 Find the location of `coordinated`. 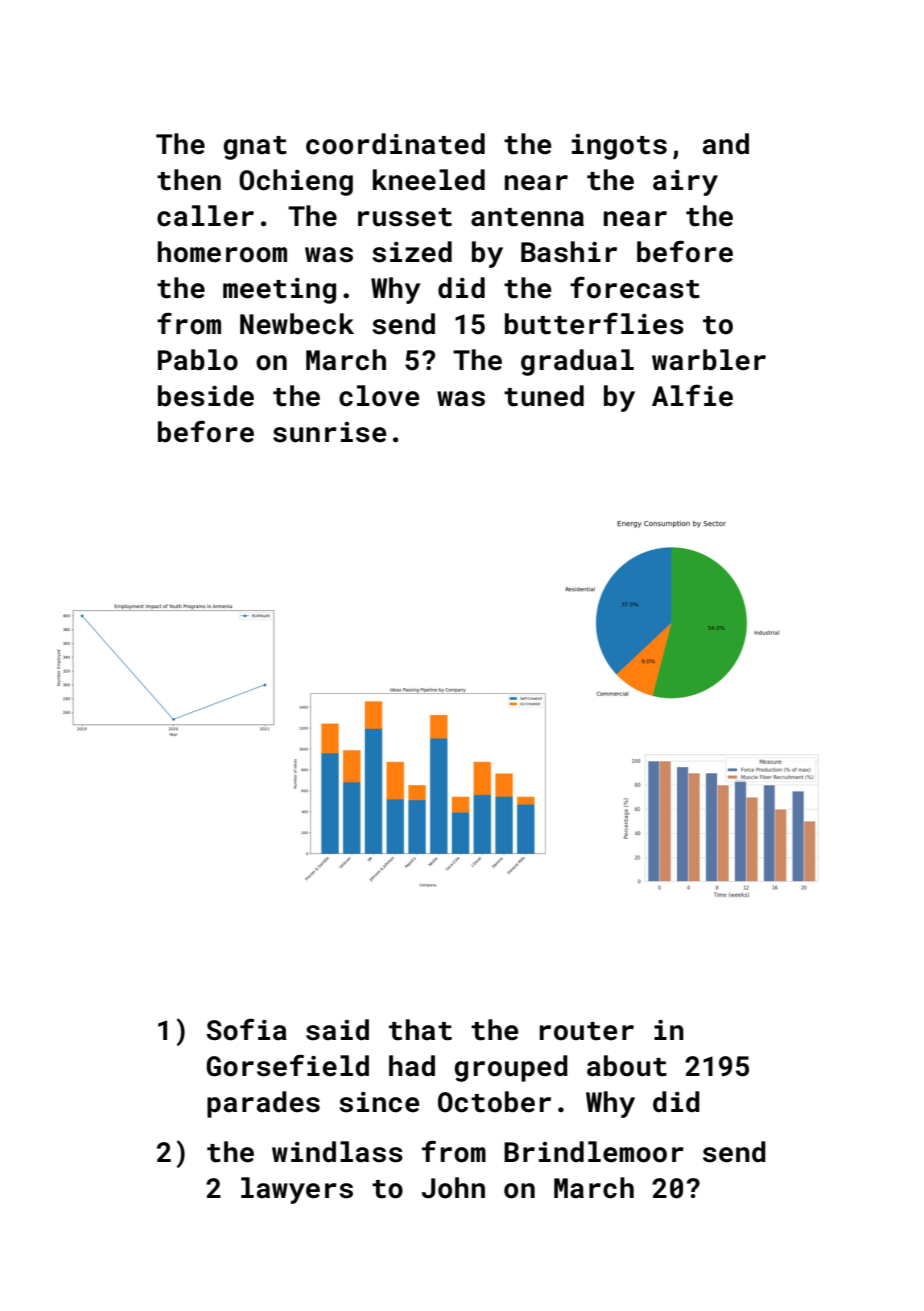

coordinated is located at coordinates (395, 144).
